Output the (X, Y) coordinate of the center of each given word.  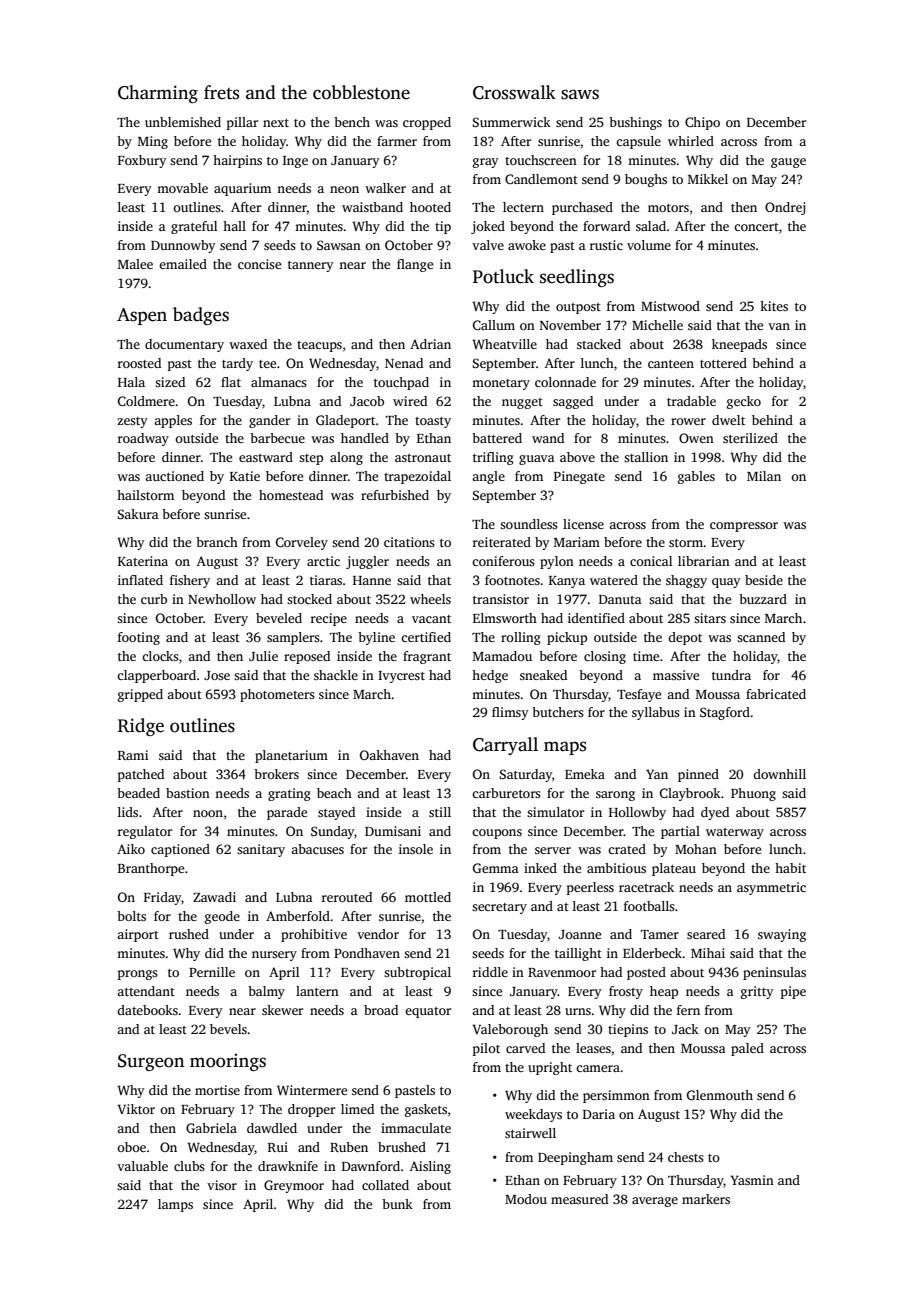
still (440, 812)
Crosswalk (514, 92)
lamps (175, 1205)
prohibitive (314, 935)
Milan (764, 476)
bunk (397, 1204)
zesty (132, 422)
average (655, 1202)
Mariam (577, 542)
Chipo (702, 123)
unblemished (183, 122)
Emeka (585, 774)
